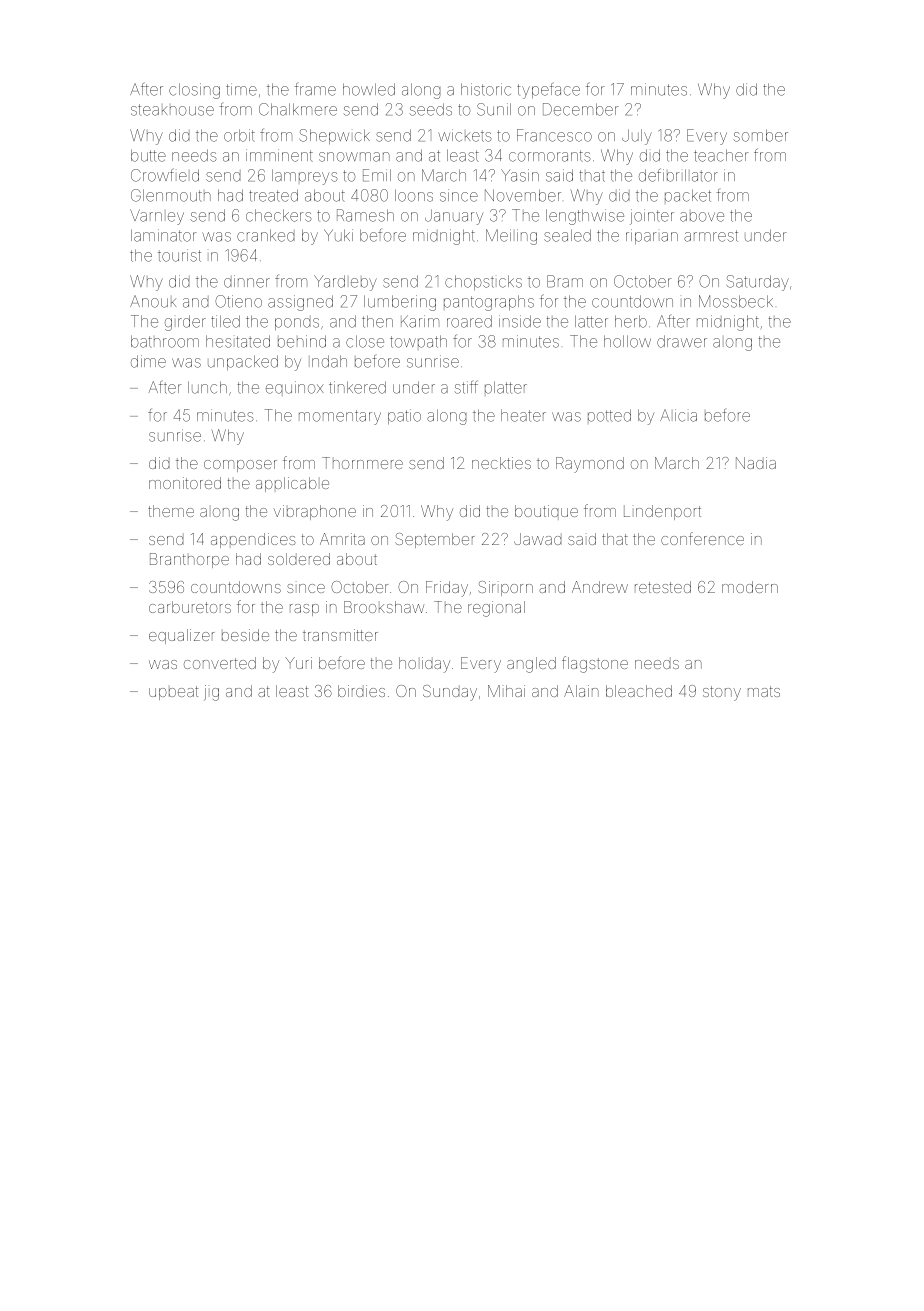  I want to click on Chalkmere, so click(298, 109).
